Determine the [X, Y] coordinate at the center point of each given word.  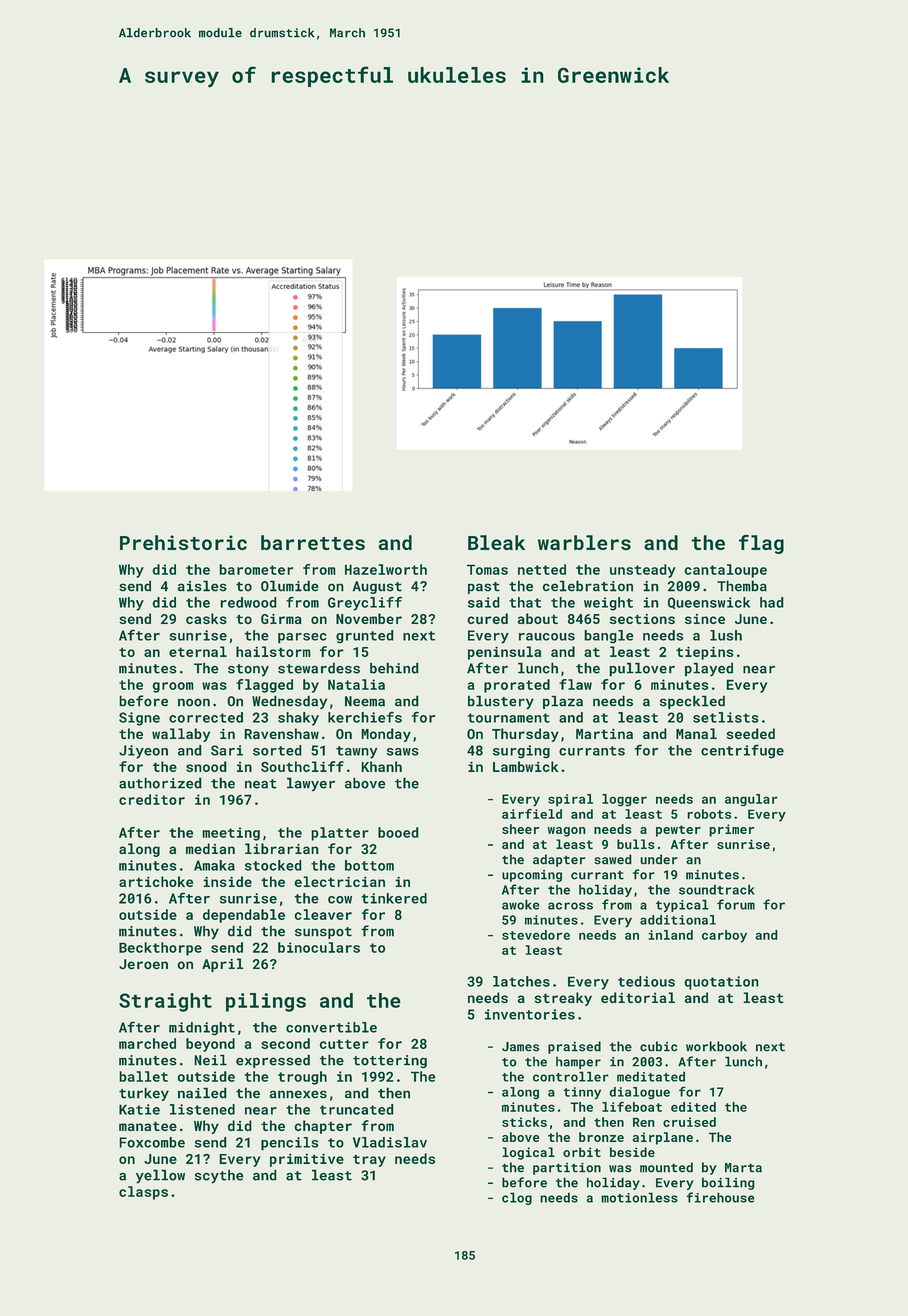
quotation [721, 983]
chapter [323, 1127]
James [520, 1047]
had [772, 602]
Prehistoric [183, 542]
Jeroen [143, 964]
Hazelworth [386, 569]
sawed [613, 859]
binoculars [319, 947]
